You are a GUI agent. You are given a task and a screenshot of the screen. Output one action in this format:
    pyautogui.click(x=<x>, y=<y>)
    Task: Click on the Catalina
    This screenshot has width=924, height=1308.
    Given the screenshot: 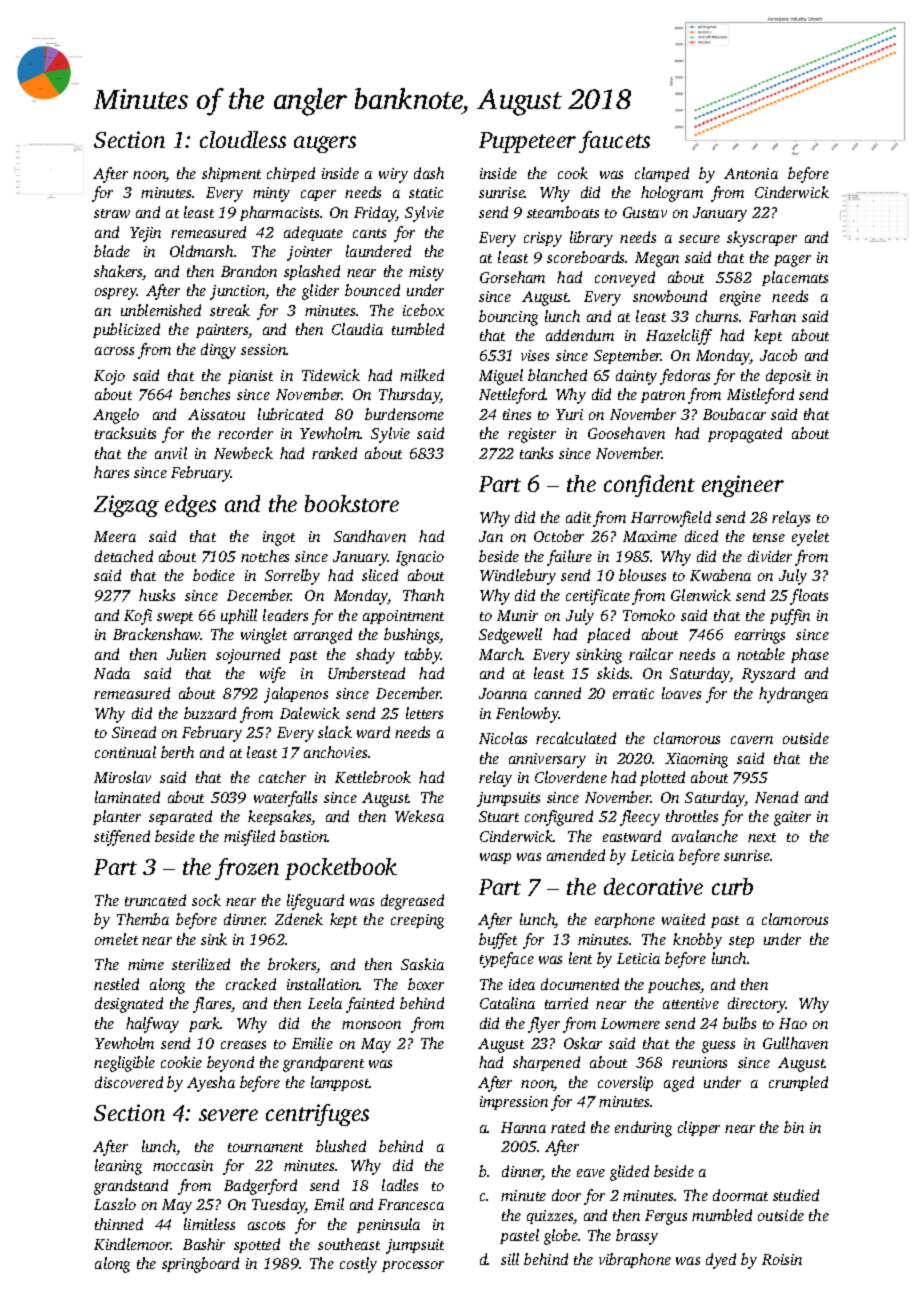 What is the action you would take?
    pyautogui.click(x=507, y=1003)
